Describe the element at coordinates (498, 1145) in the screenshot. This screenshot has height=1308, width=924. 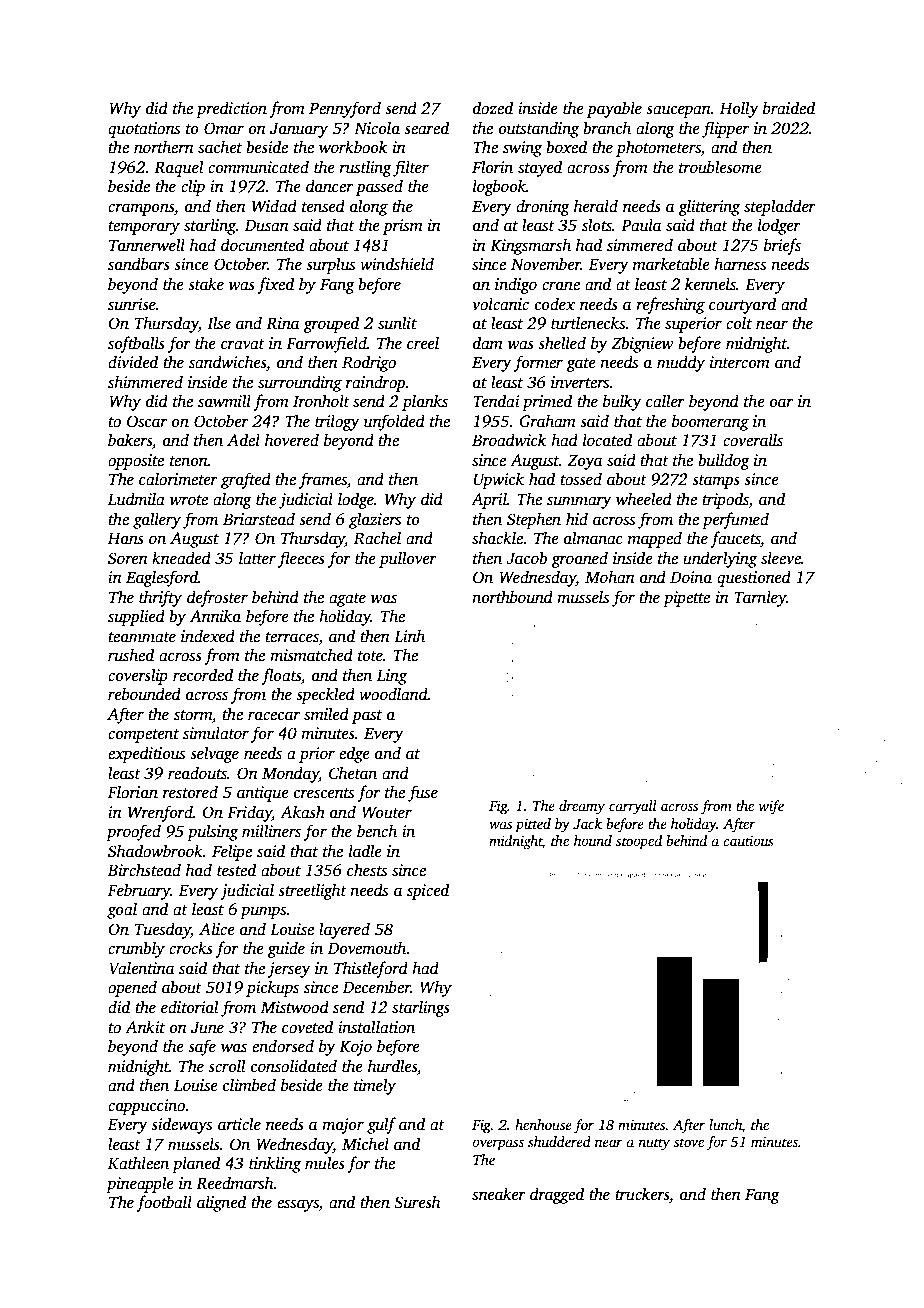
I see `overpass` at that location.
